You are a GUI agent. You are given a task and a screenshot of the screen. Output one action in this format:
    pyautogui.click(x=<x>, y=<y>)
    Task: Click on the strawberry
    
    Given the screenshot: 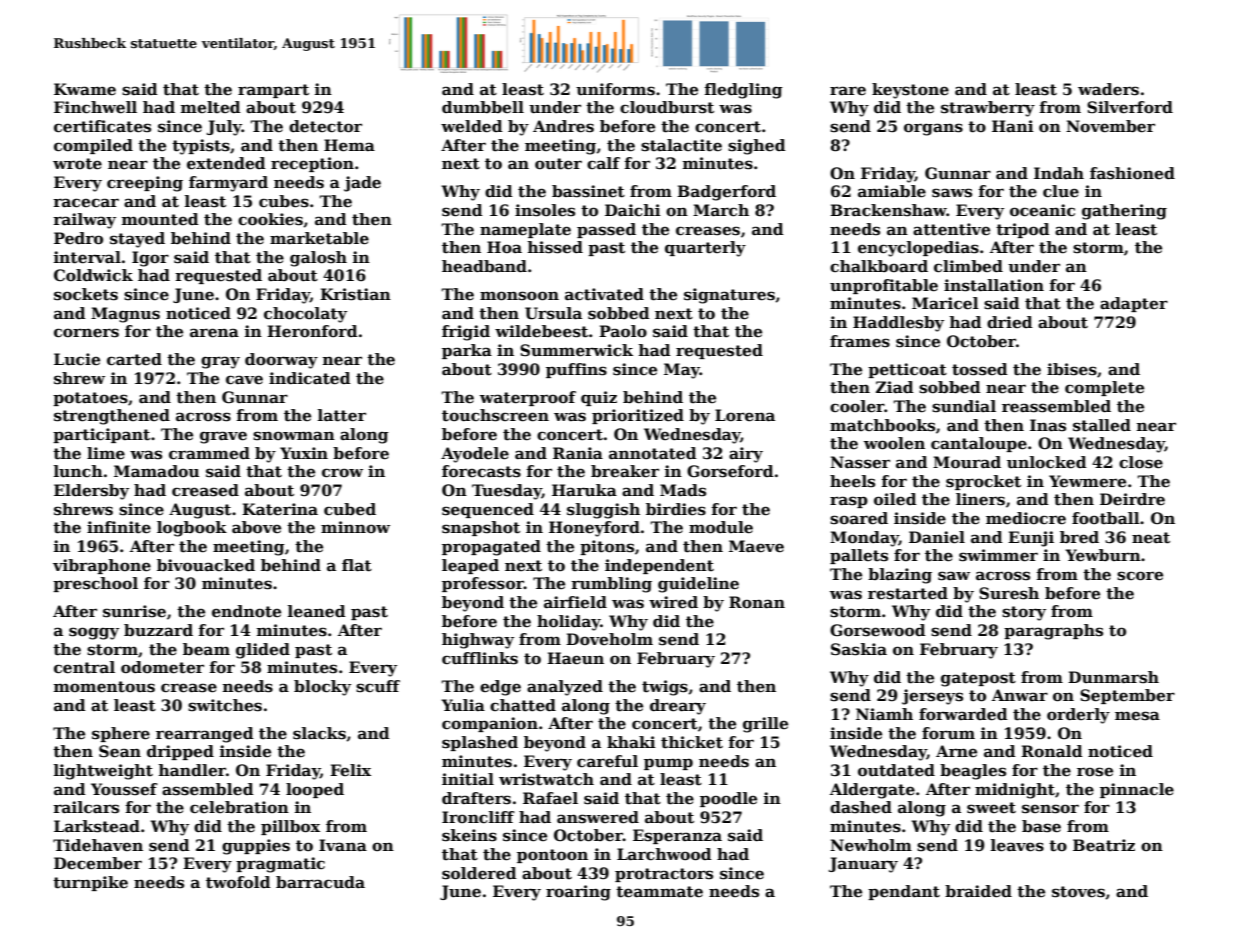 What is the action you would take?
    pyautogui.click(x=988, y=109)
